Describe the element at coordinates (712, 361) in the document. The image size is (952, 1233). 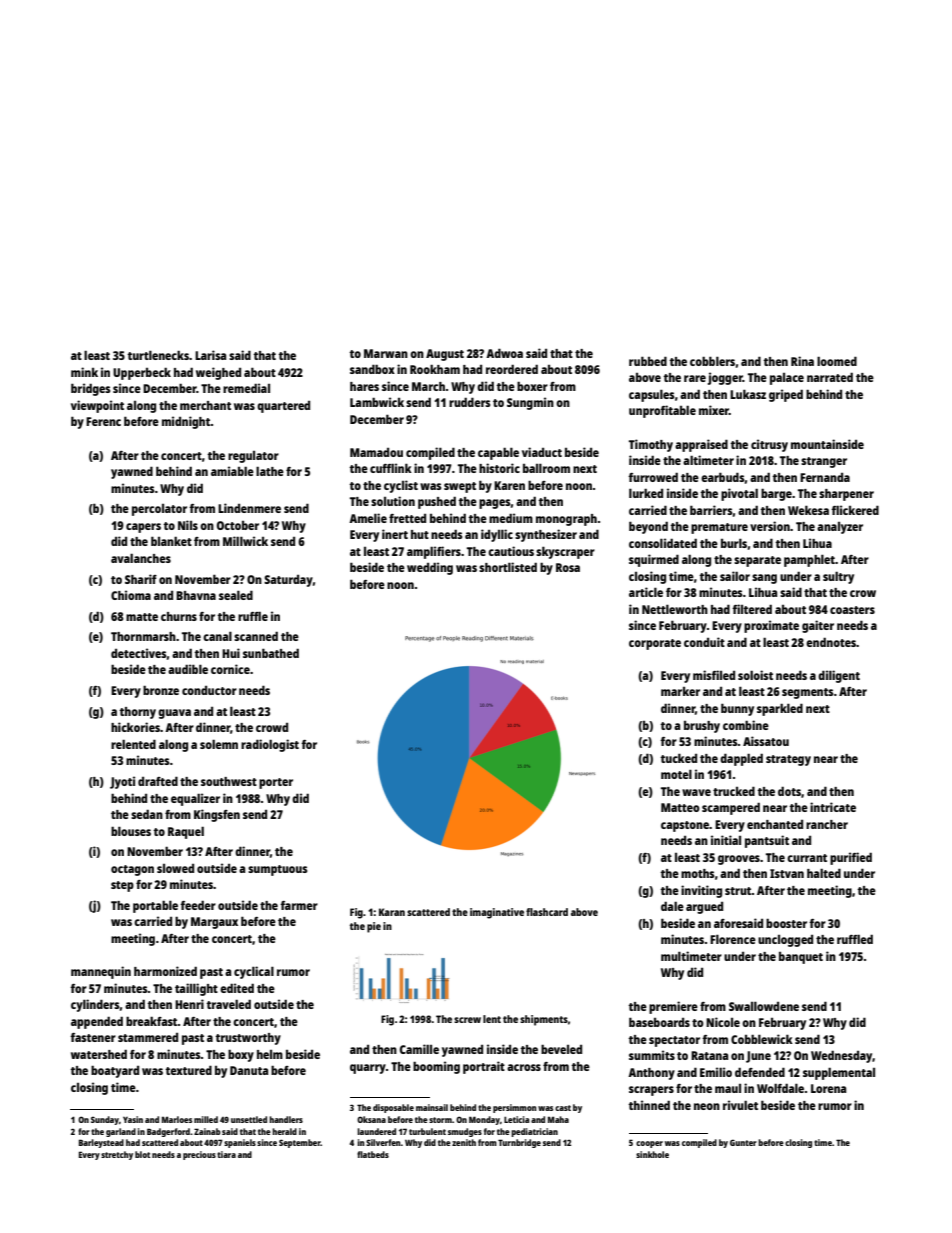
I see `cobblers` at that location.
